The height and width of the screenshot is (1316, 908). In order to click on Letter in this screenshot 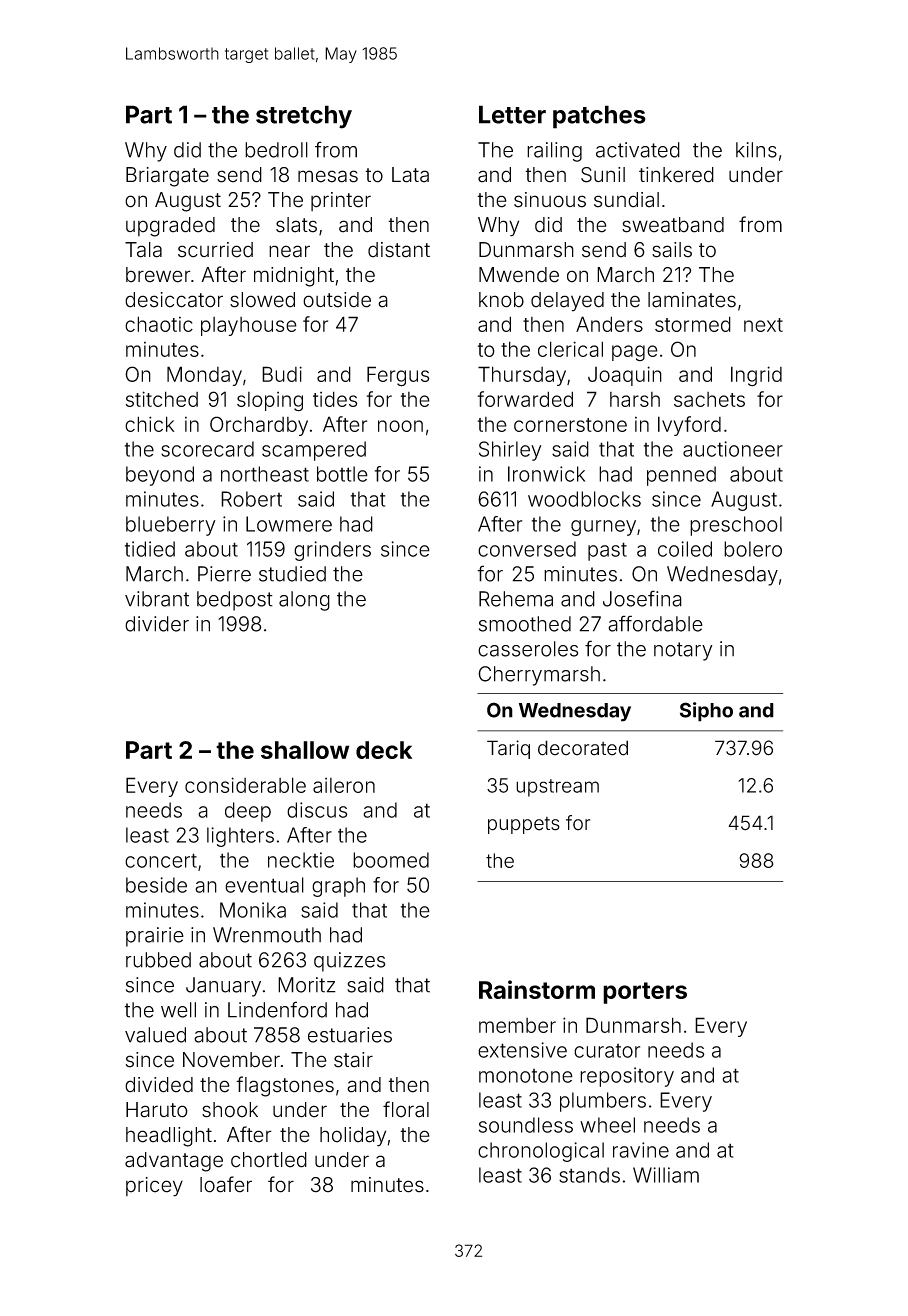, I will do `click(512, 114)`.
